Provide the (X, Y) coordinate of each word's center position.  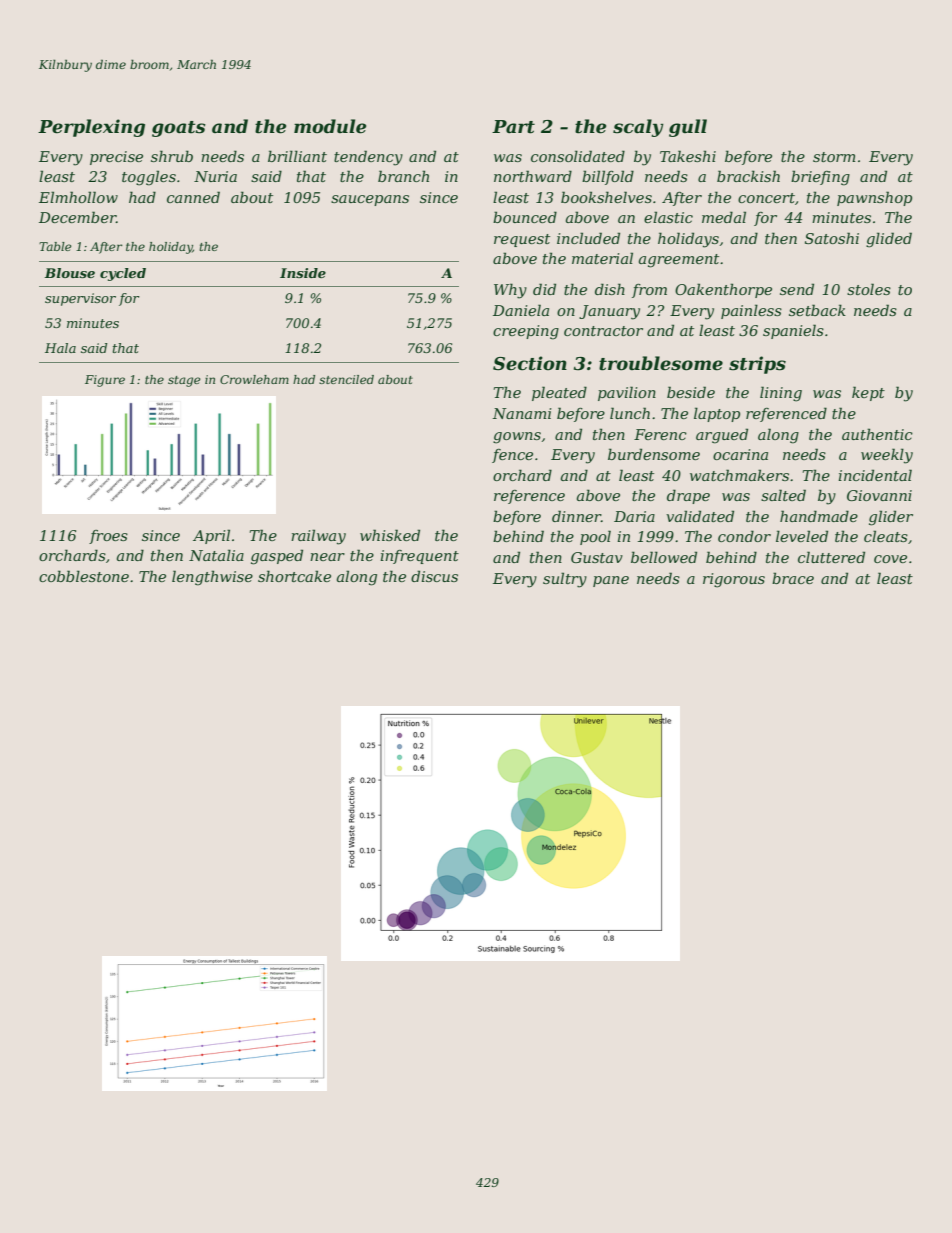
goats (179, 129)
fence (512, 456)
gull (688, 128)
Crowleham (254, 379)
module (330, 126)
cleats (886, 536)
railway (318, 537)
